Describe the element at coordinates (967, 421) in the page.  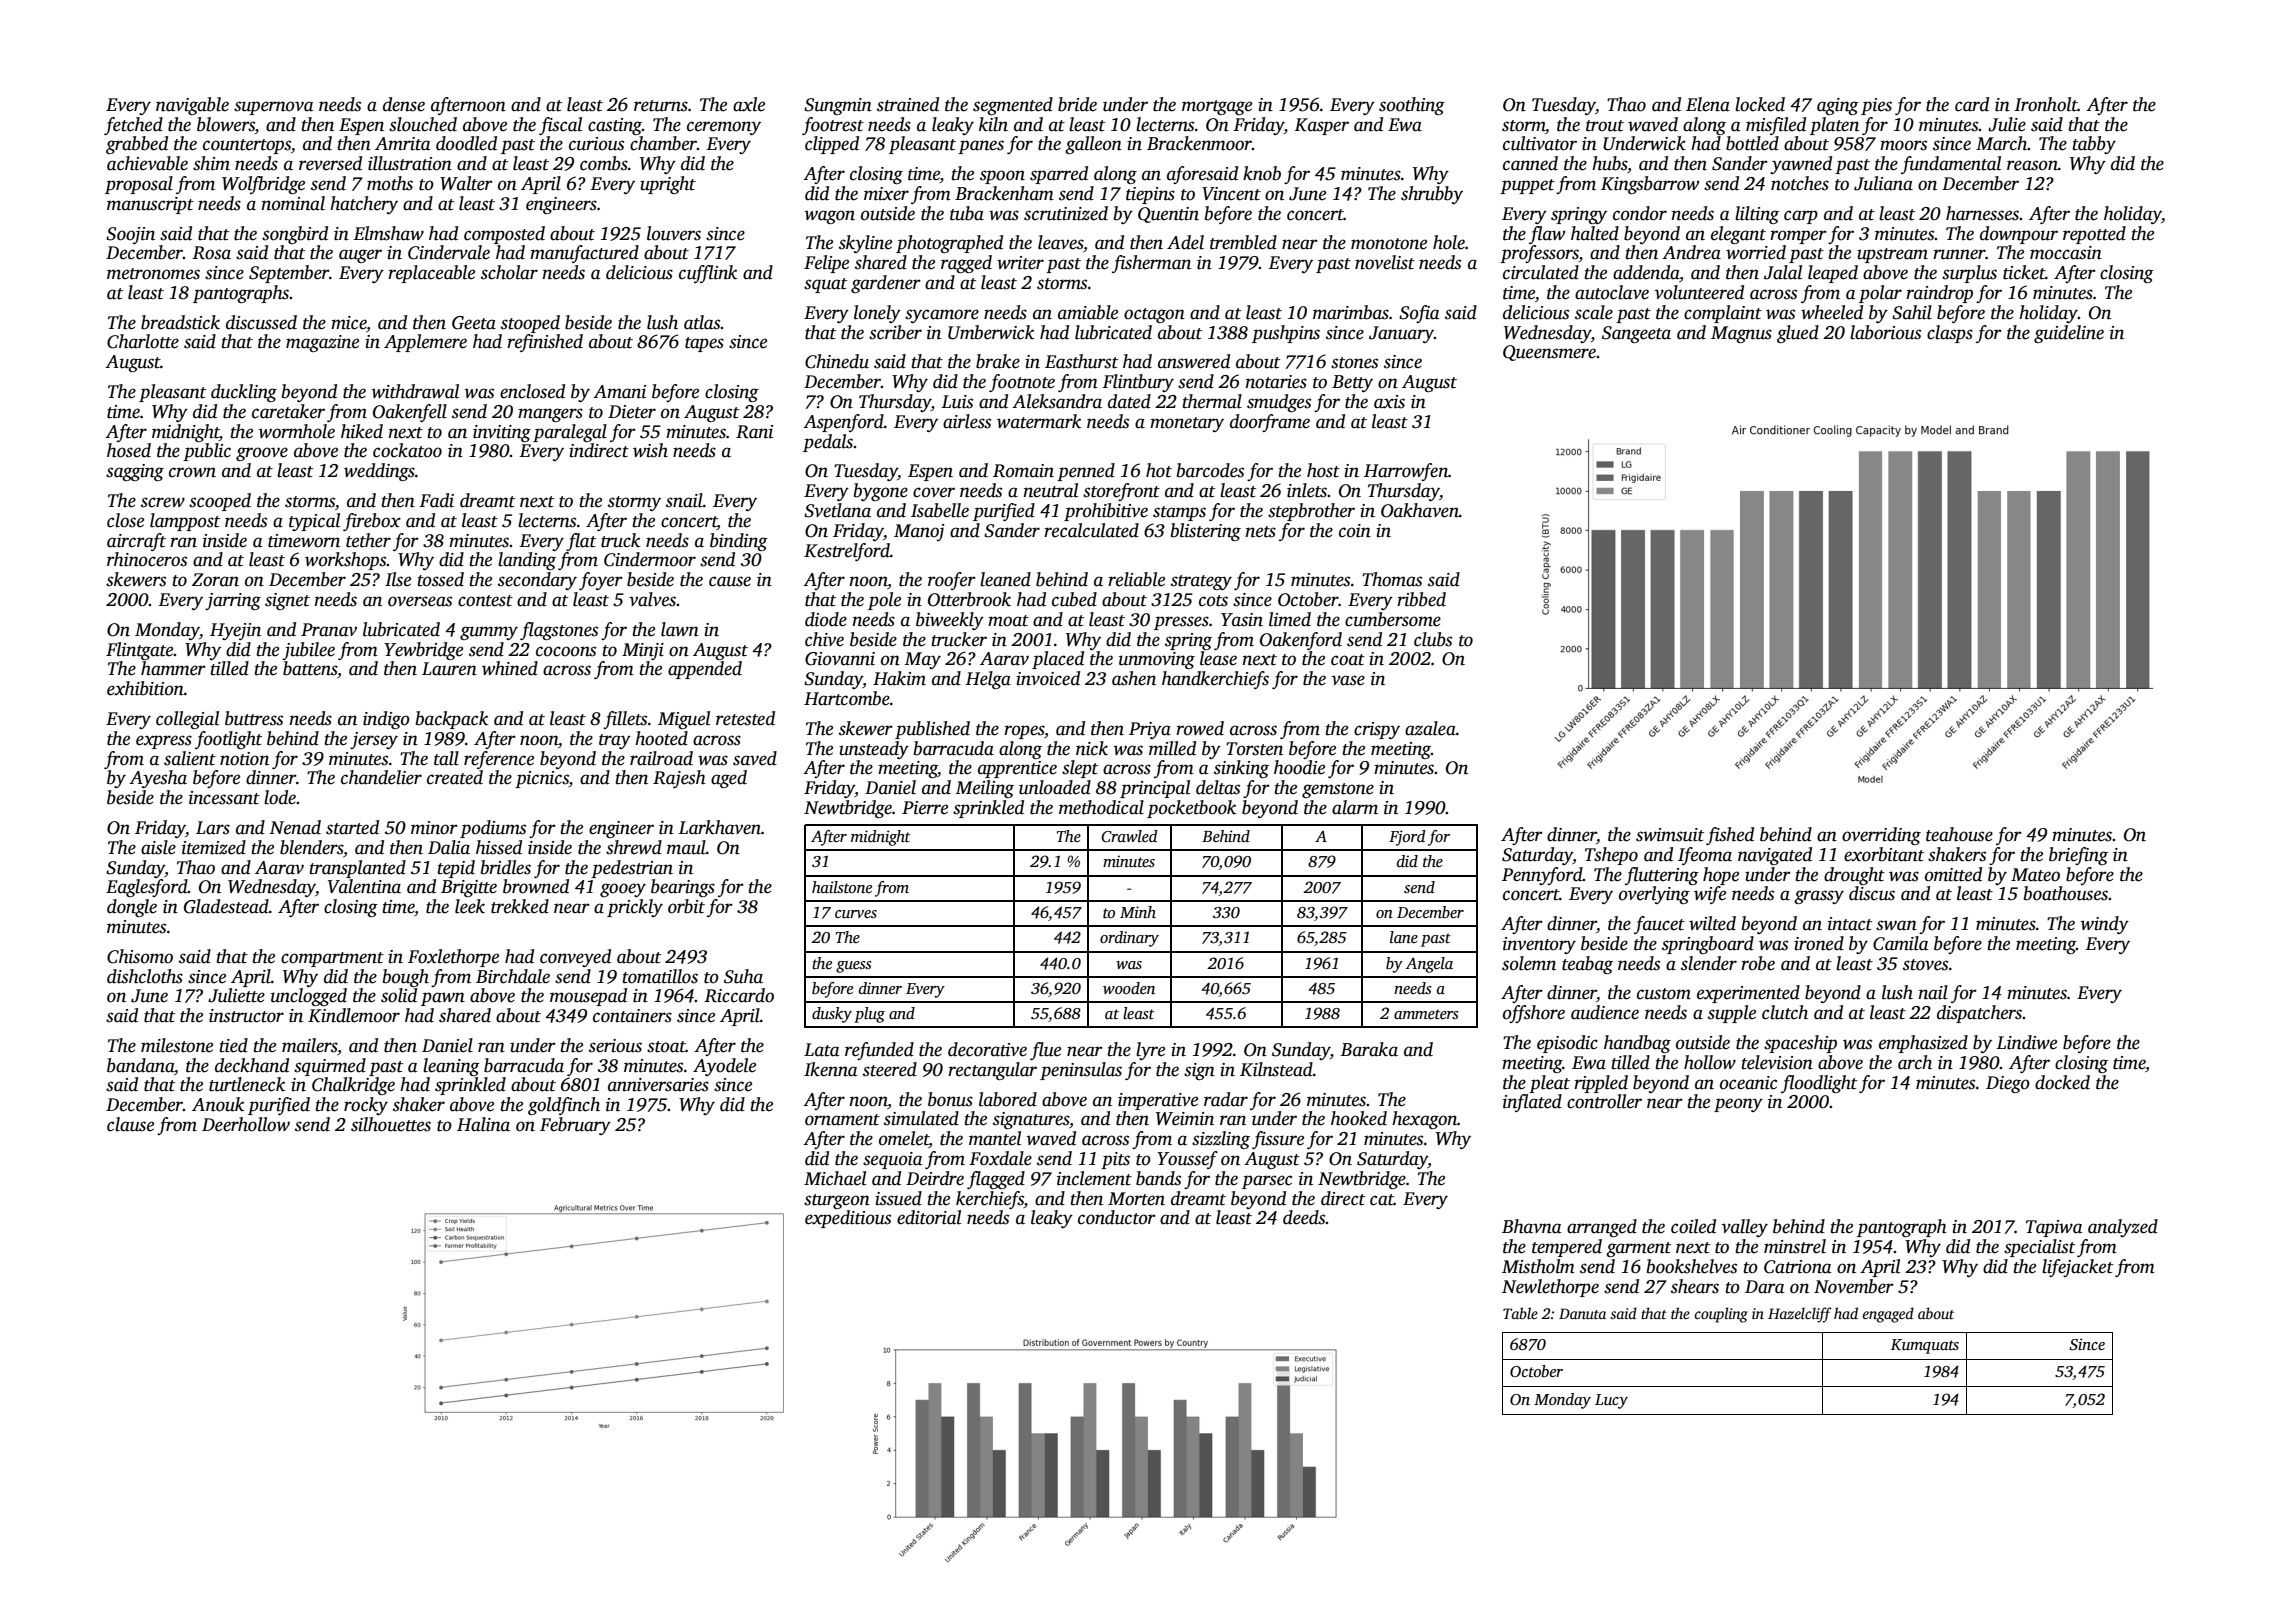
I see `airless` at that location.
